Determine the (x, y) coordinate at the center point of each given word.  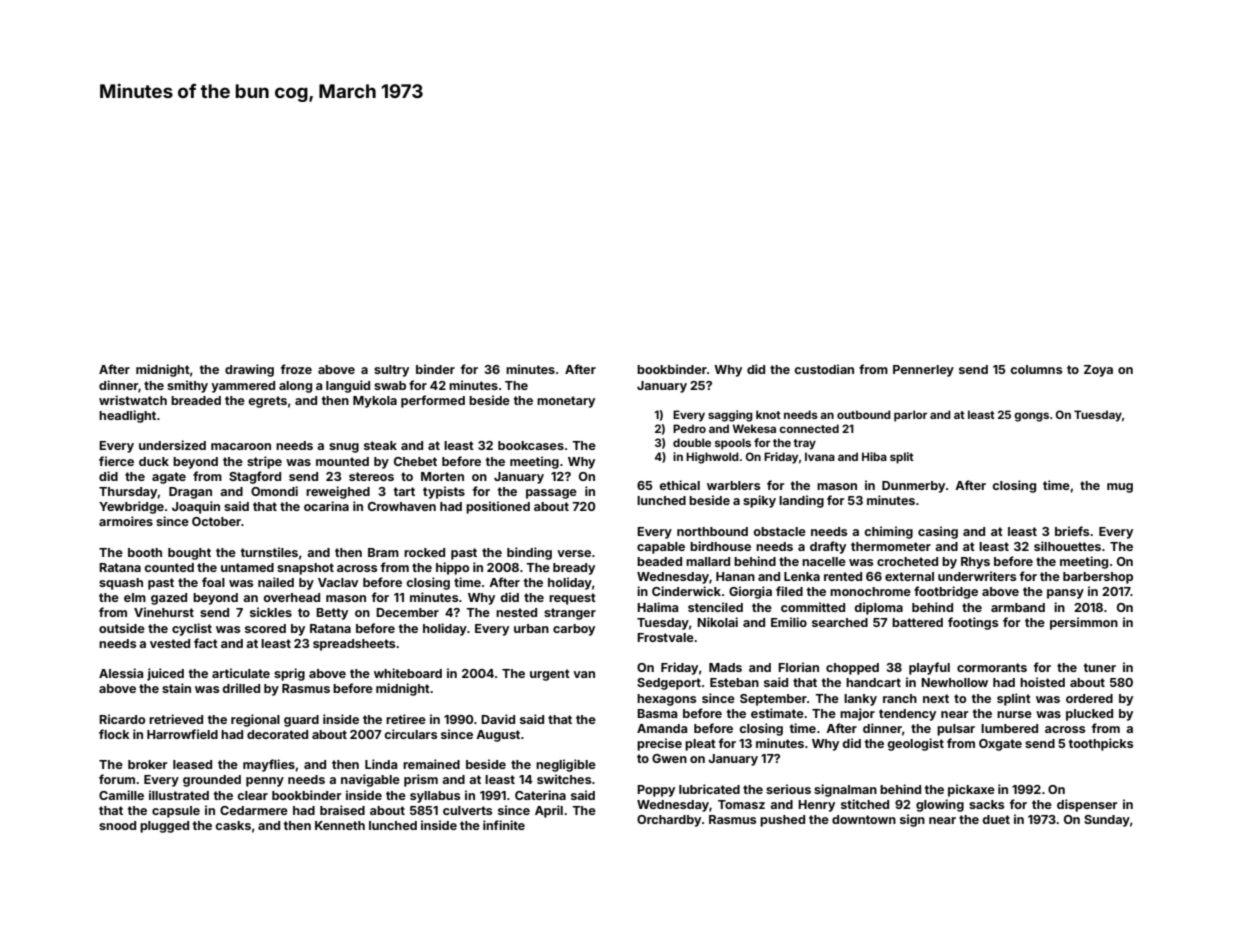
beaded (659, 561)
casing (938, 532)
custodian (824, 369)
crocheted (907, 561)
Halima (657, 607)
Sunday (1107, 821)
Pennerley (923, 371)
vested (170, 643)
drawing (249, 370)
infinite (504, 825)
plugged (164, 827)
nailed (276, 582)
